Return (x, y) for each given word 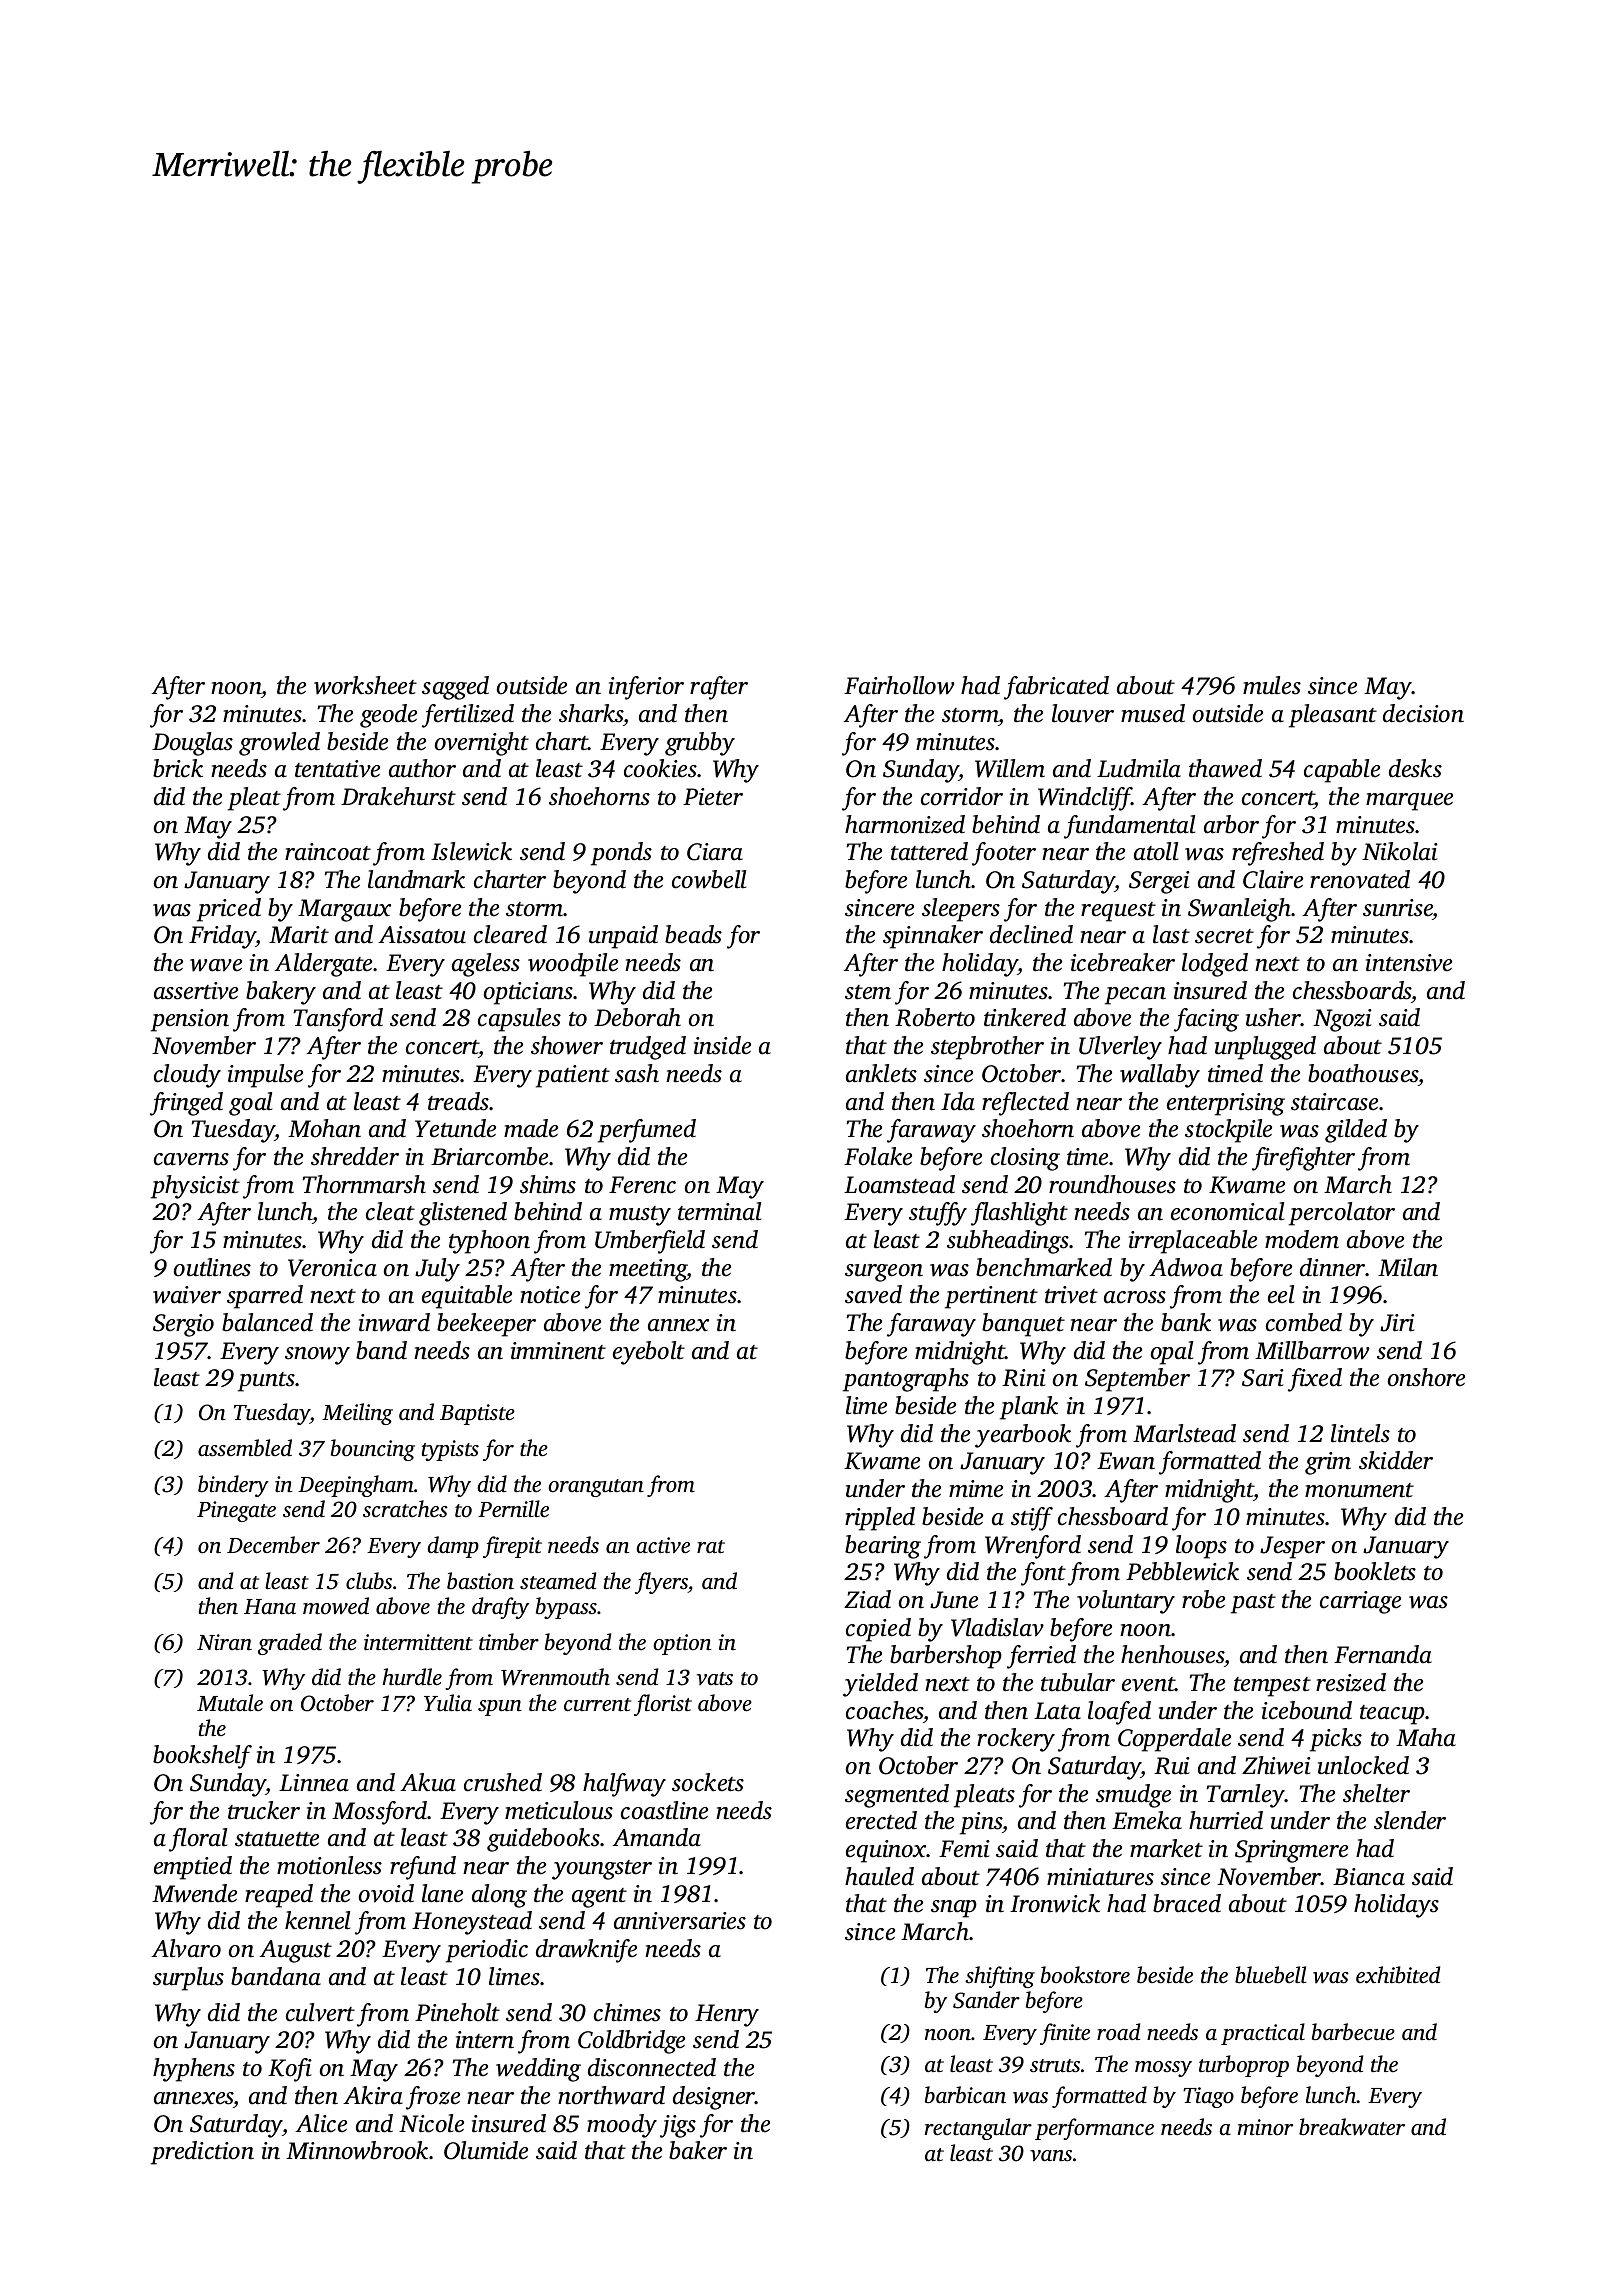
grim (1328, 1463)
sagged (455, 688)
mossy (1163, 2069)
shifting (1000, 1977)
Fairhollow (899, 685)
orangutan (596, 1488)
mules (1272, 685)
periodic (487, 1951)
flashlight (1019, 1214)
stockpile (1228, 1131)
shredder (355, 1156)
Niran (224, 1642)
